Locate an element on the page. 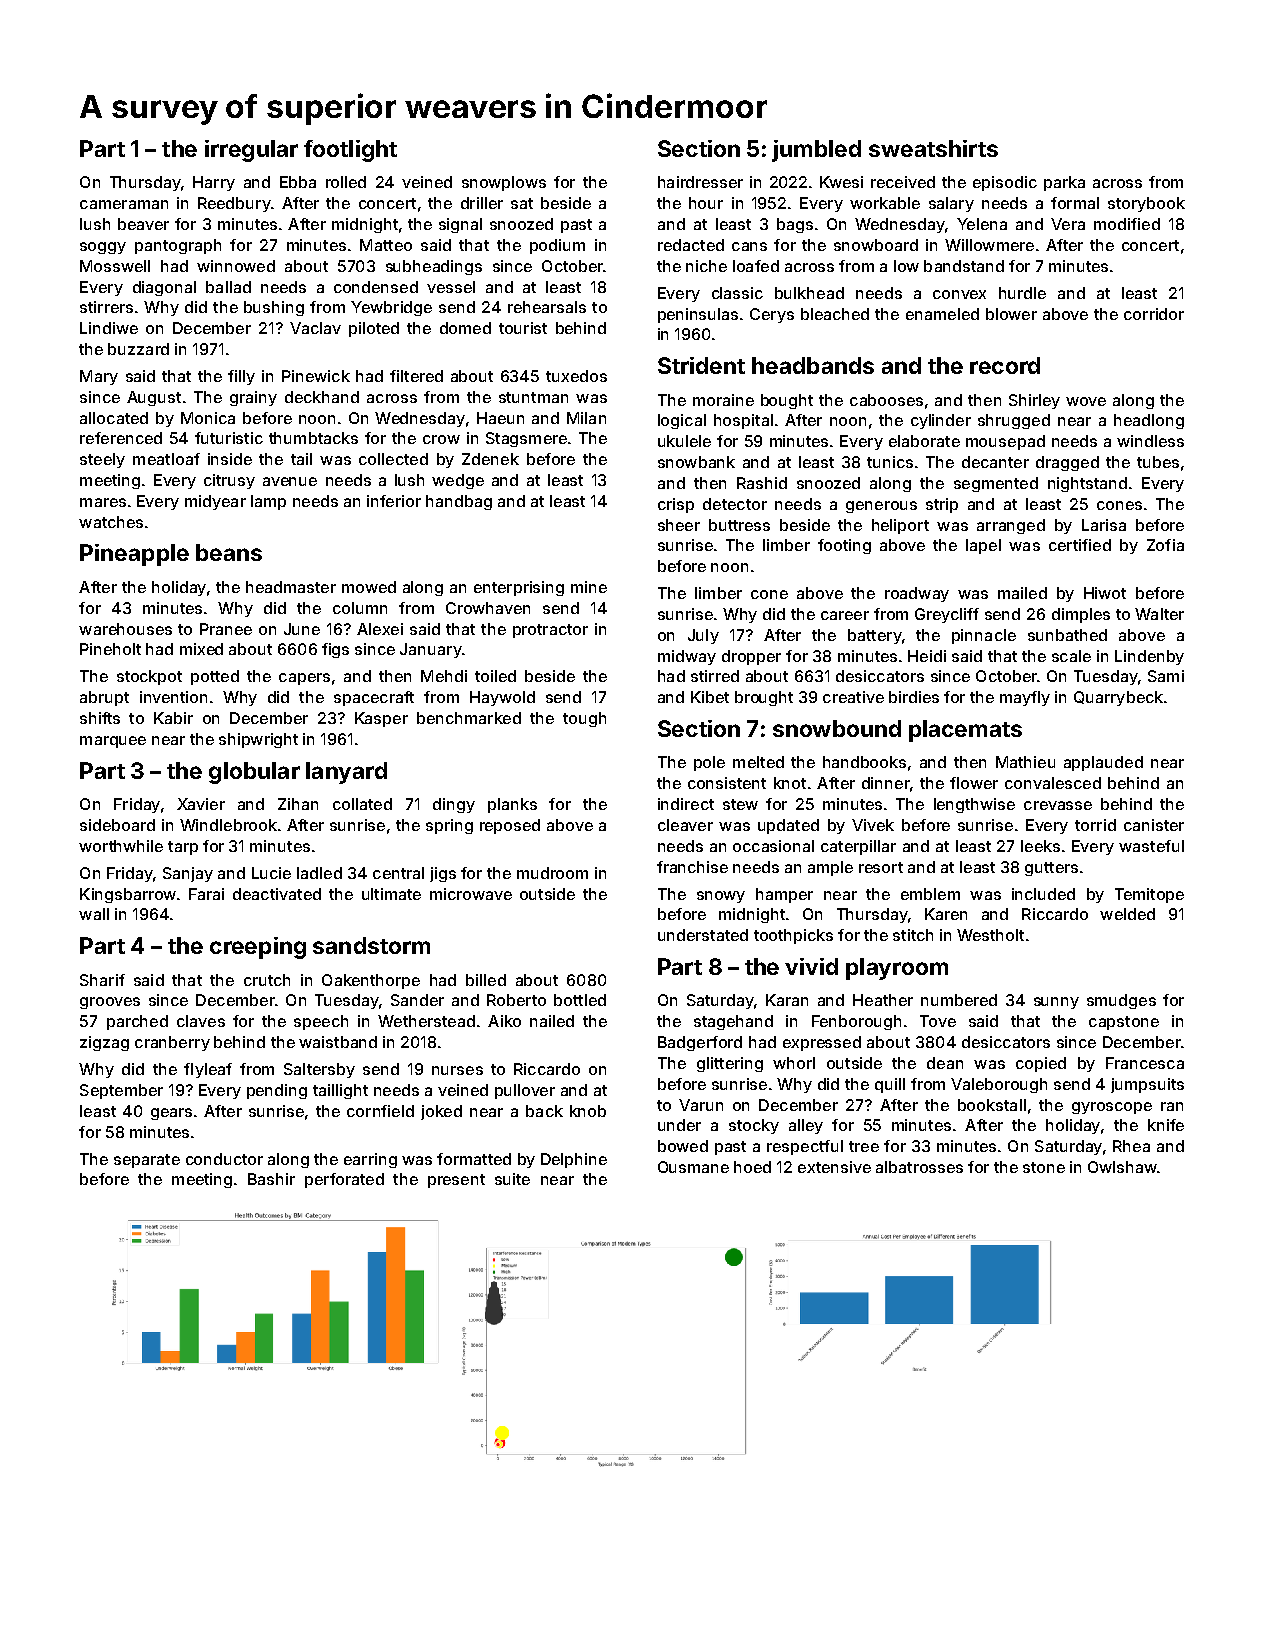 The height and width of the image is (1636, 1264). Larisa is located at coordinates (1104, 525).
